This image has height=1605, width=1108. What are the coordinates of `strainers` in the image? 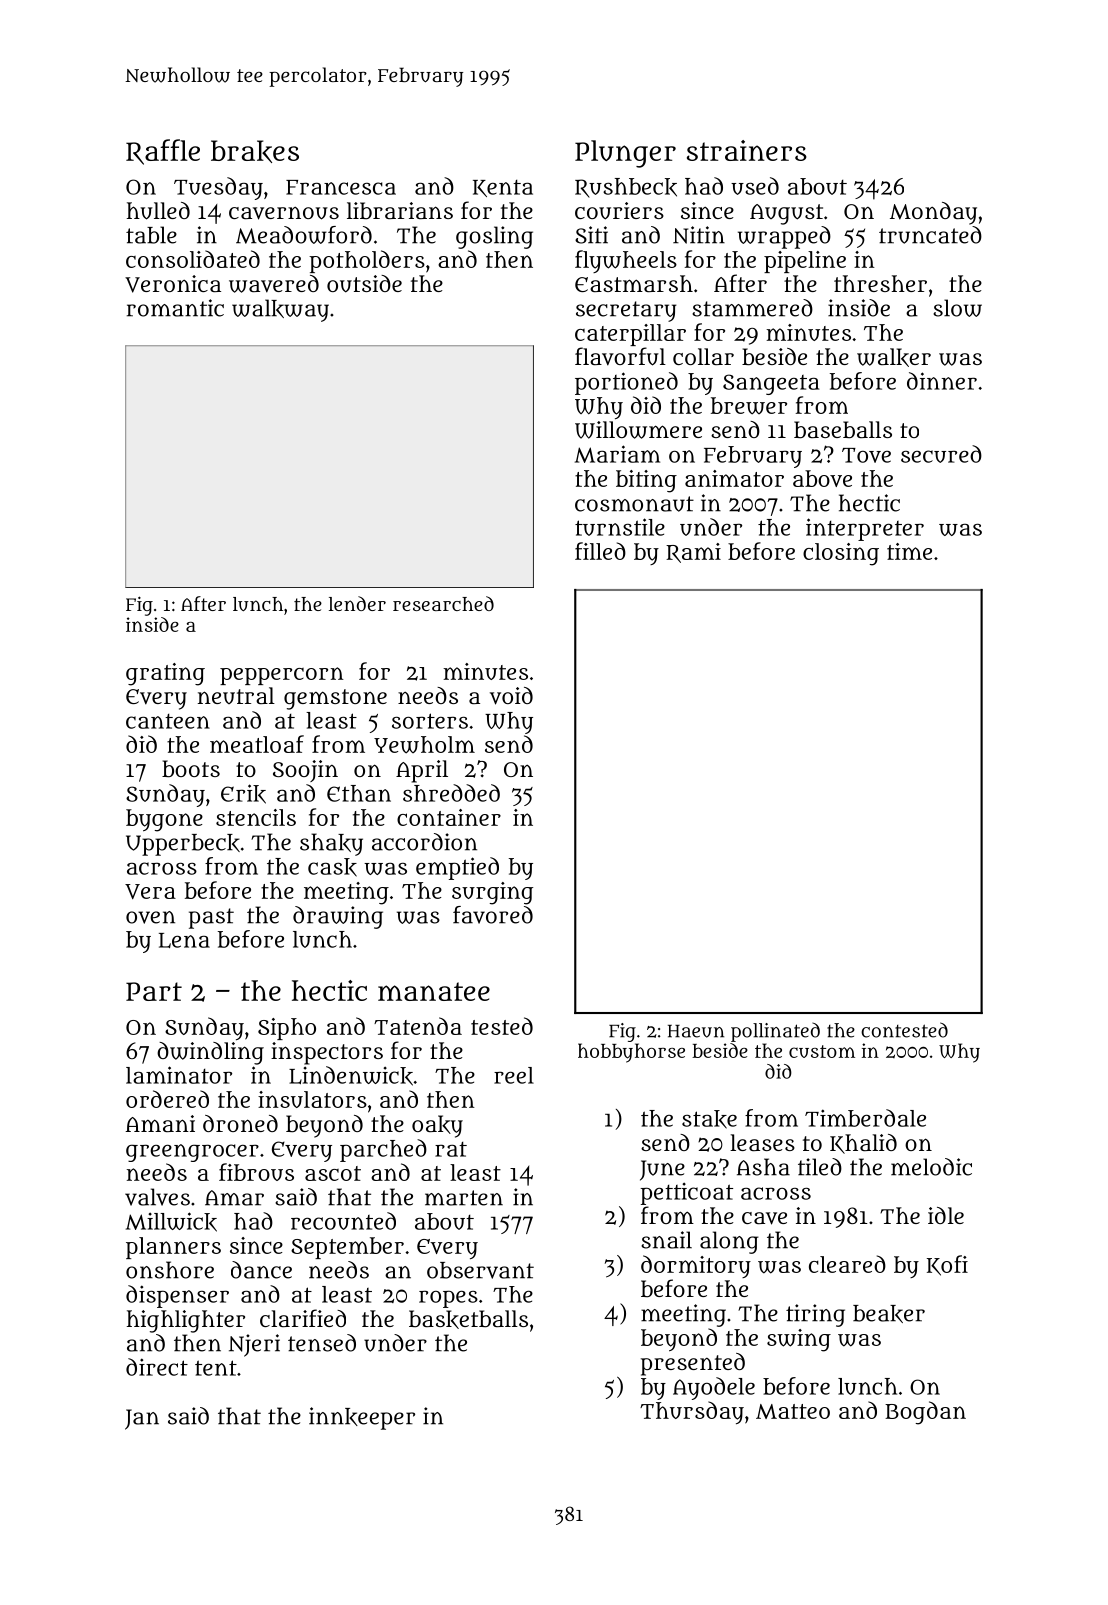 It's located at (747, 150).
